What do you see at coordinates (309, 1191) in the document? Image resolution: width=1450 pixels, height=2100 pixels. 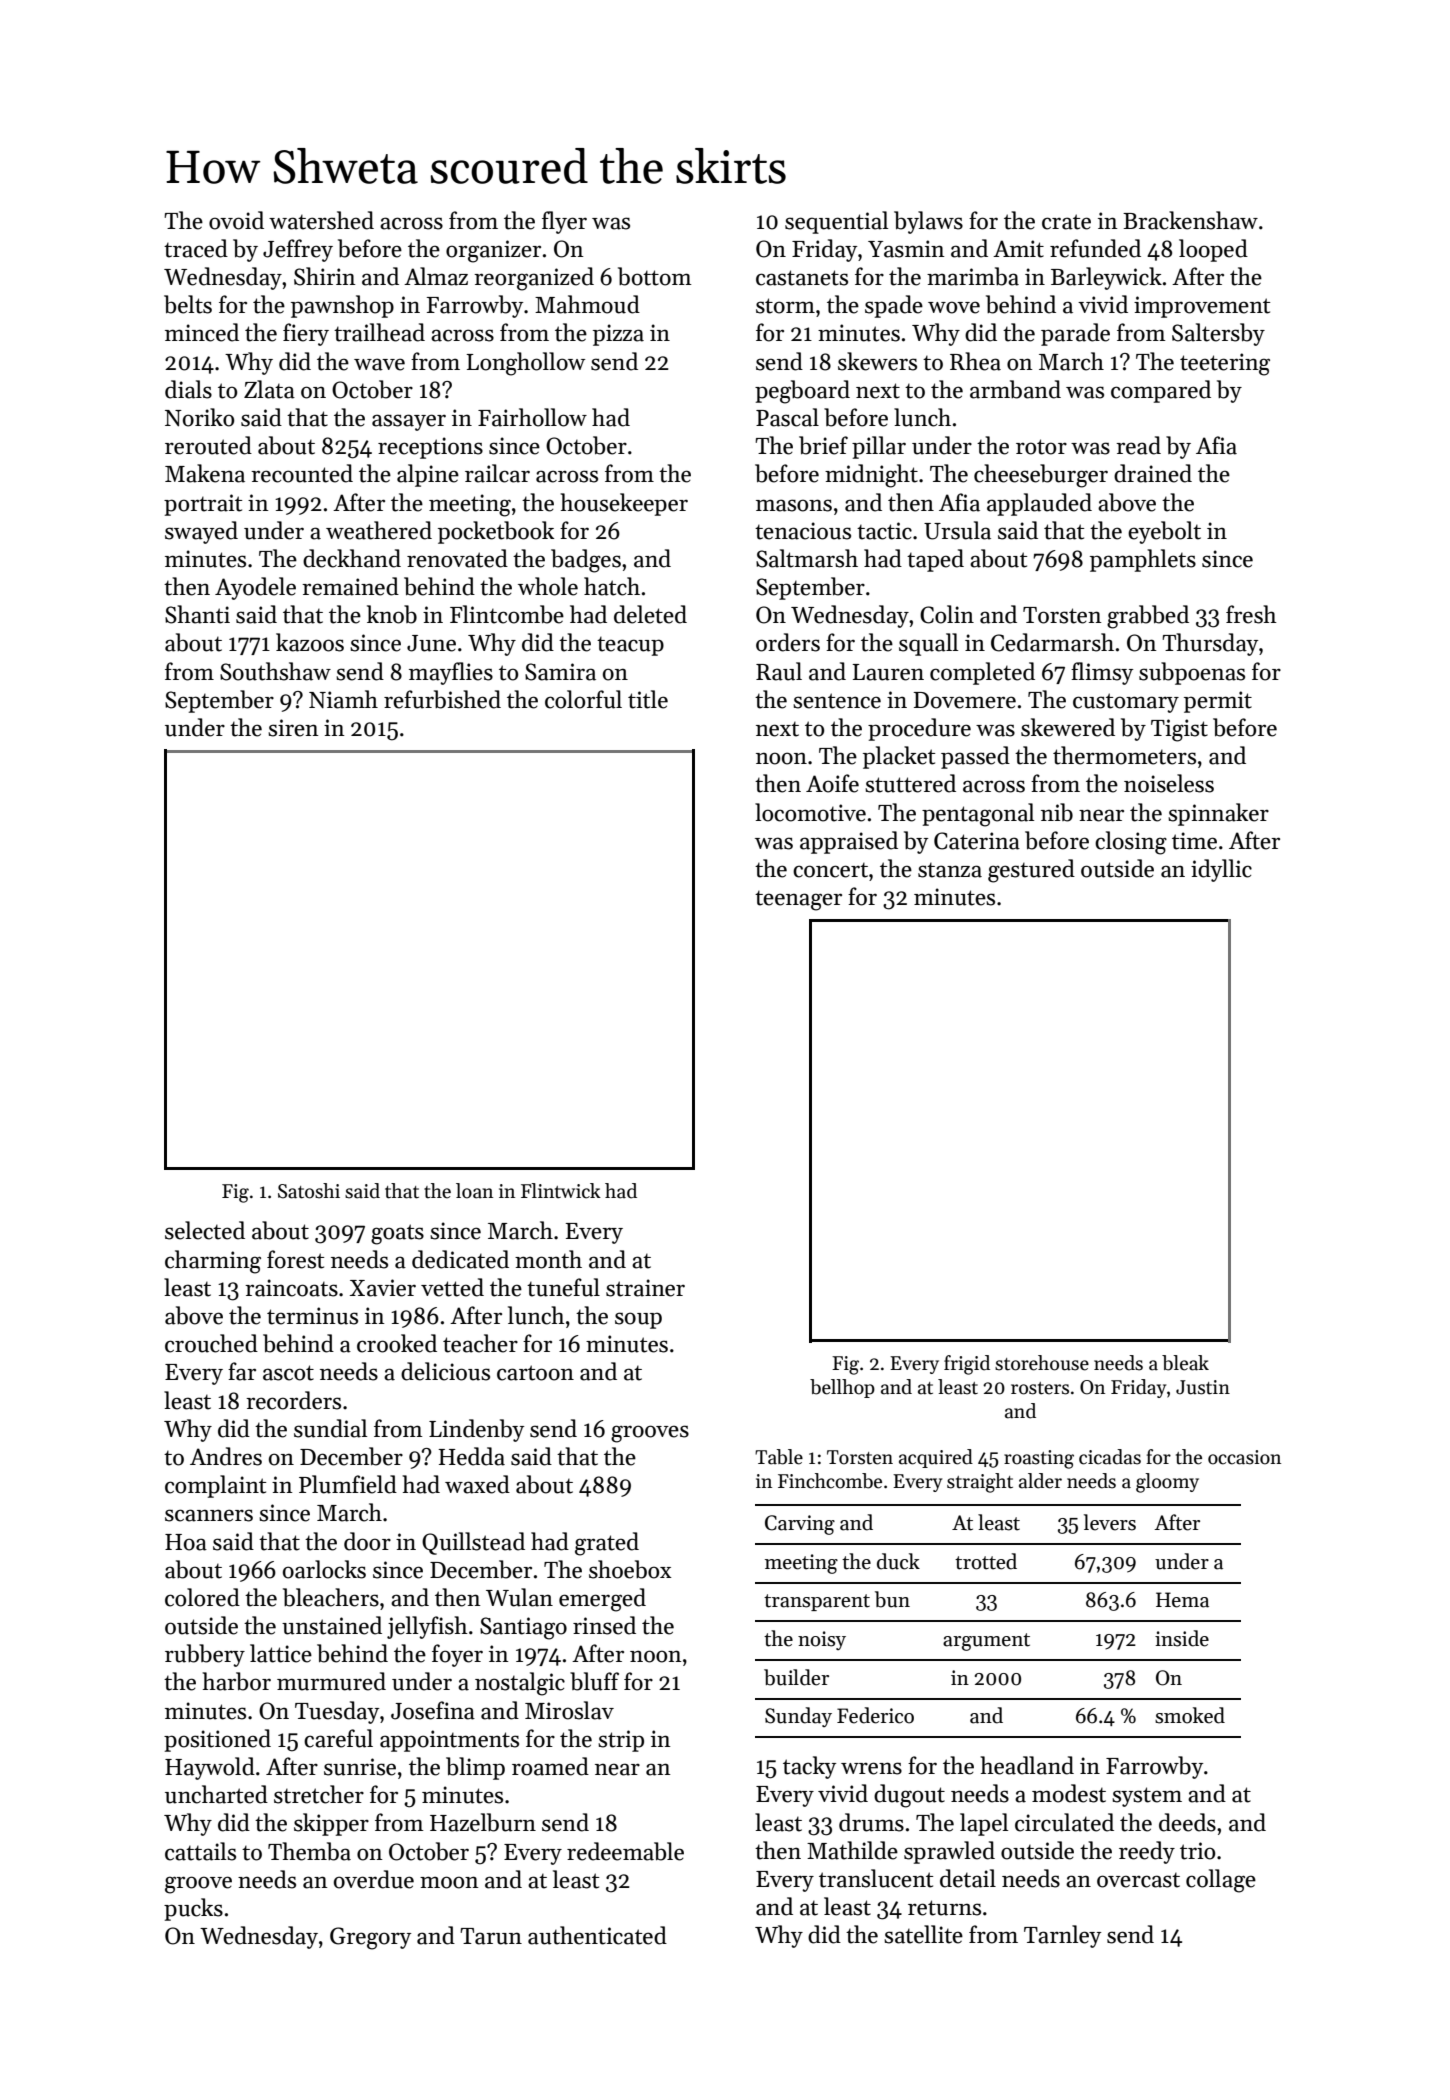 I see `Satoshi` at bounding box center [309, 1191].
